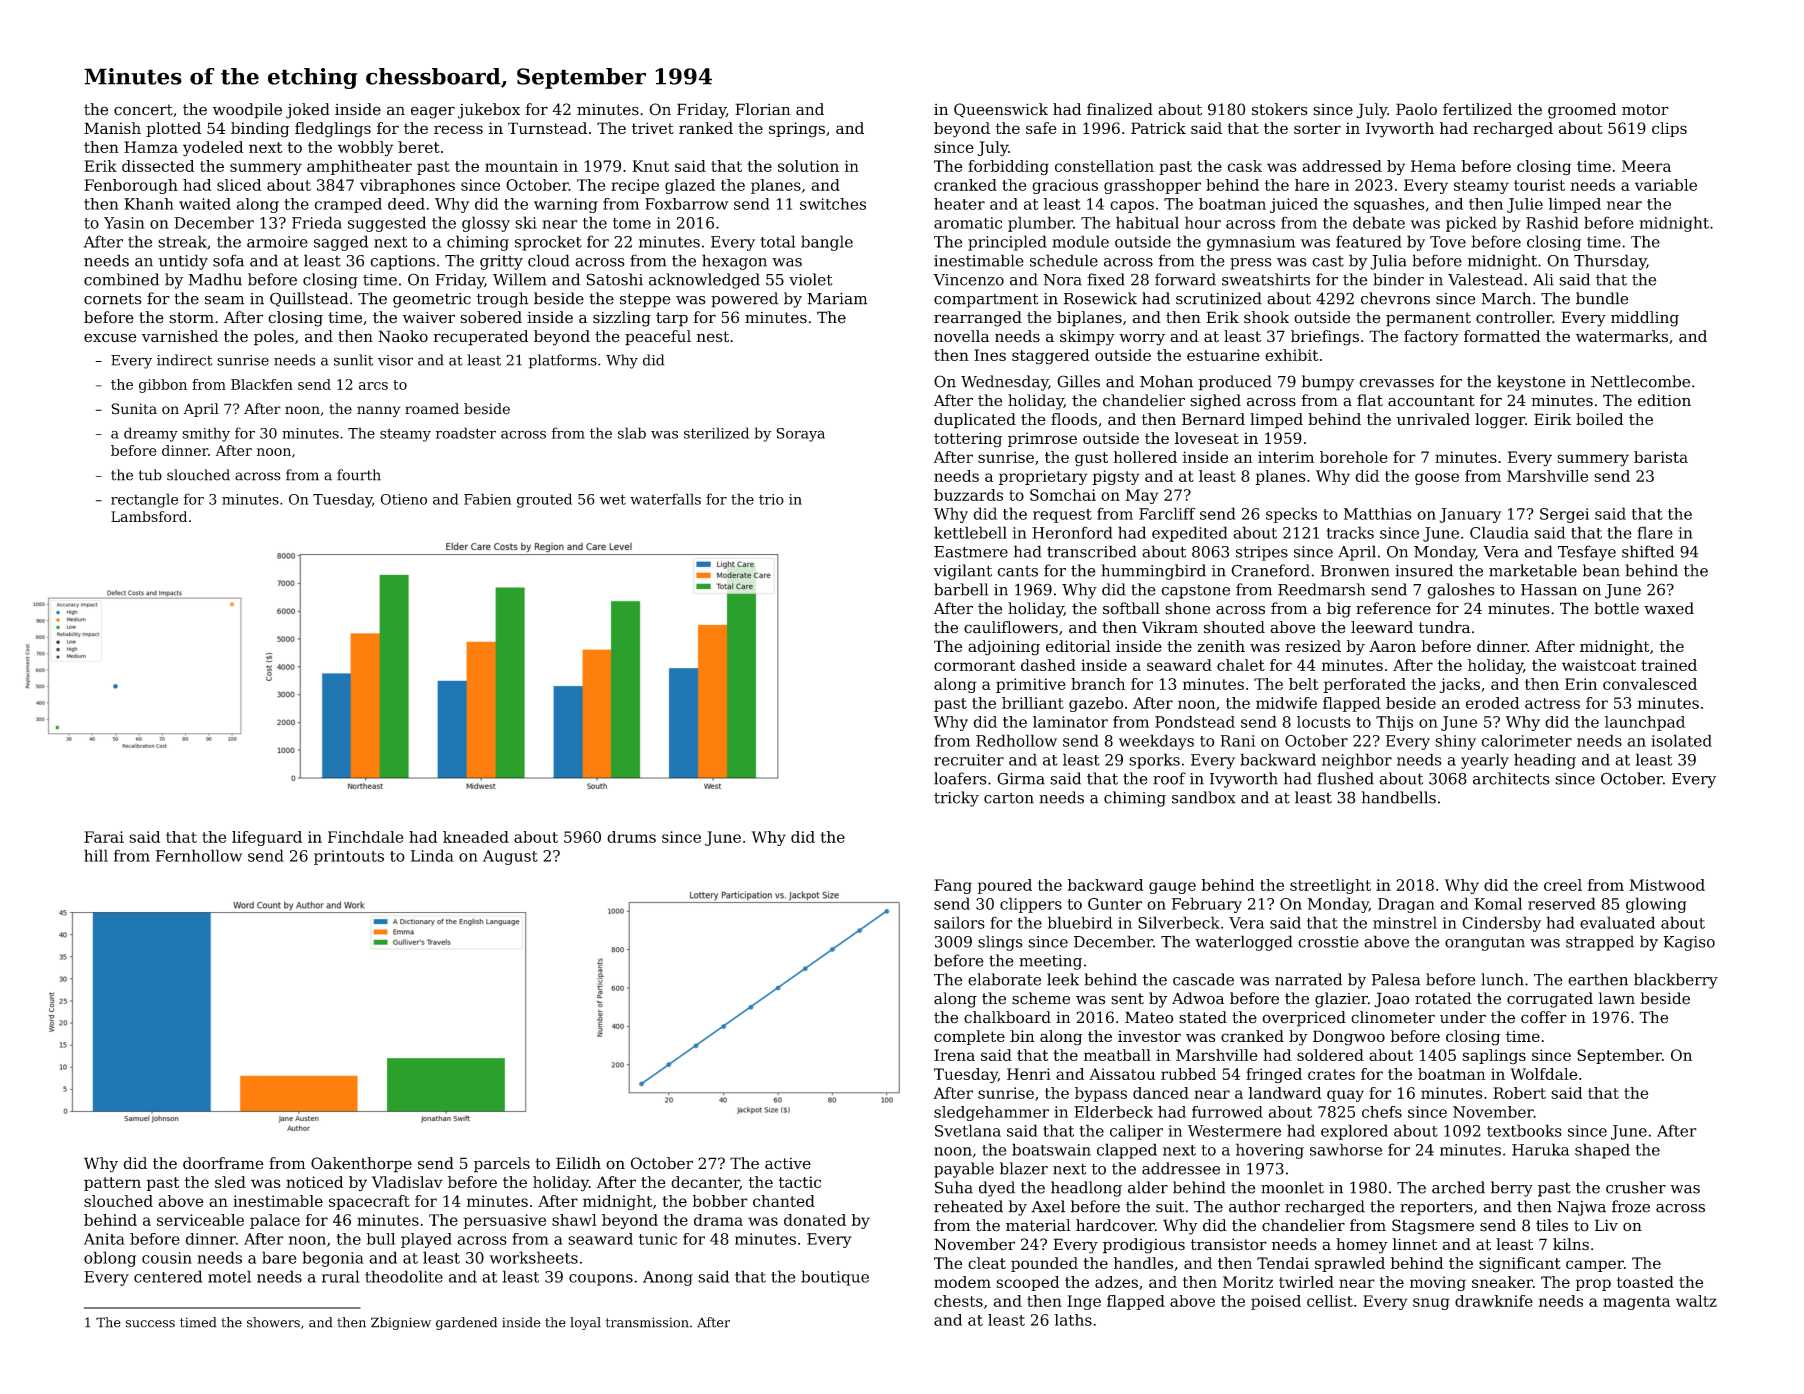 Image resolution: width=1804 pixels, height=1394 pixels. What do you see at coordinates (1001, 110) in the page?
I see `Queenswick` at bounding box center [1001, 110].
